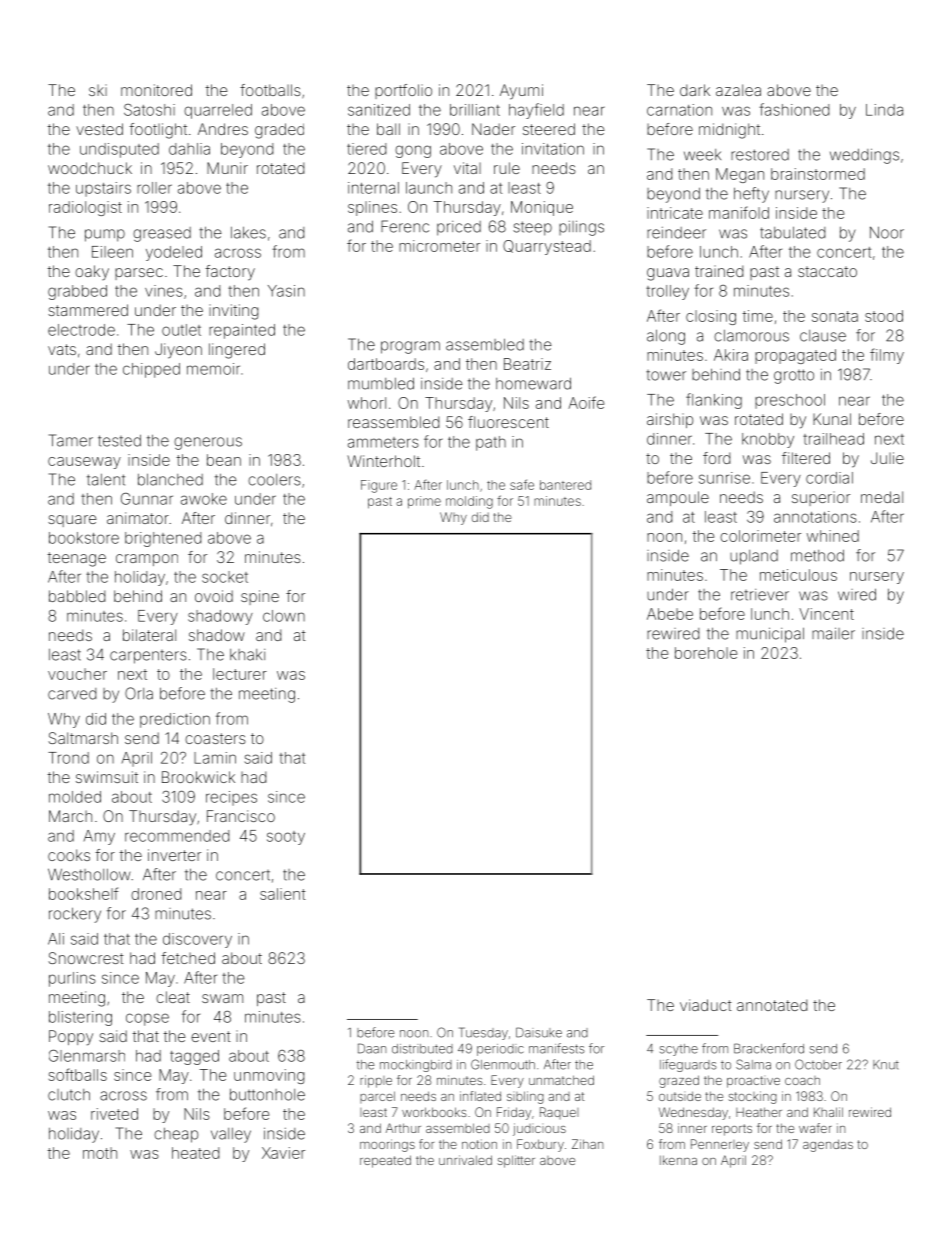 This page has height=1233, width=952. What do you see at coordinates (678, 1160) in the page?
I see `Ikenna` at bounding box center [678, 1160].
